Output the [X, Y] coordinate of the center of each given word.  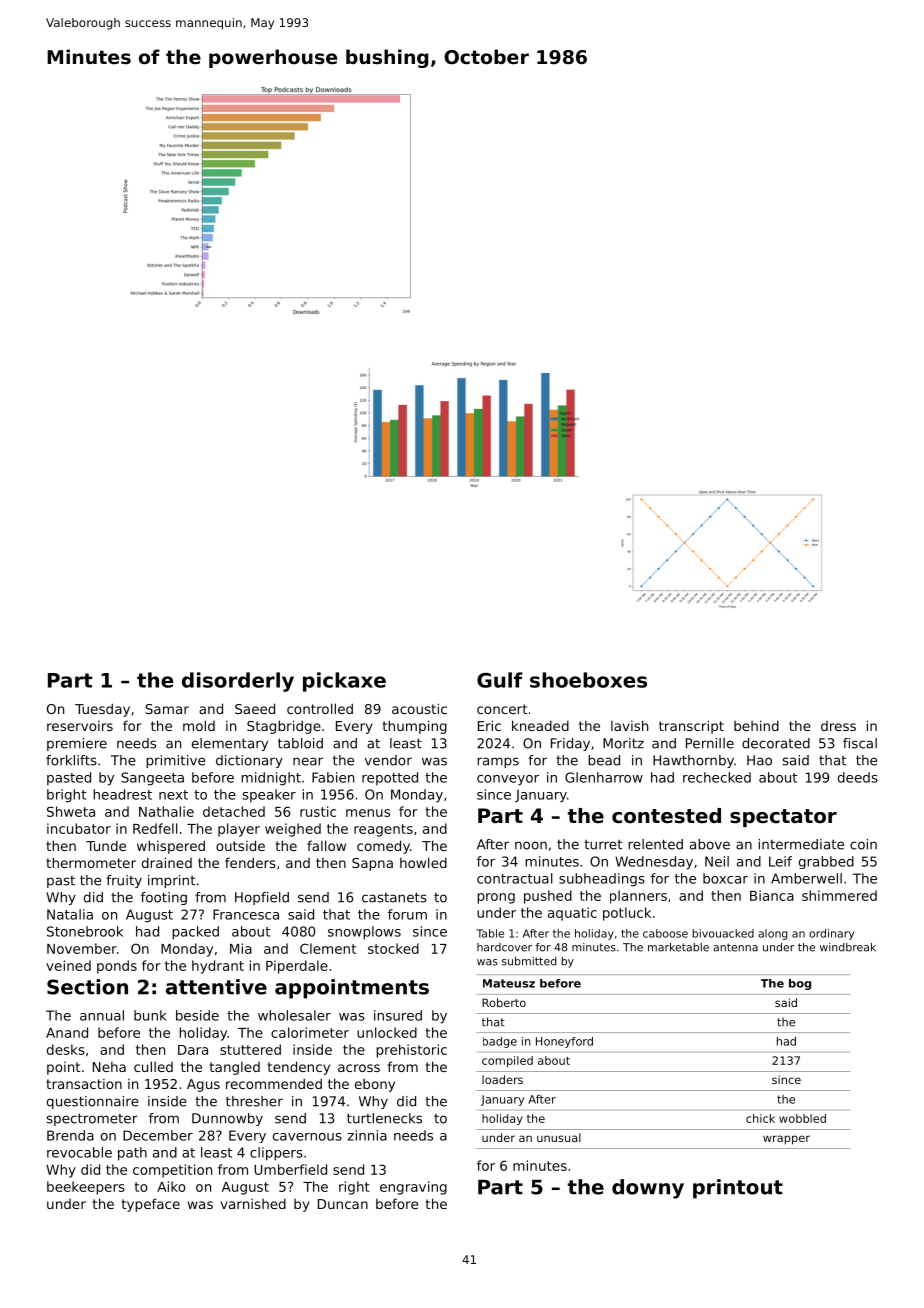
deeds [858, 777]
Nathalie [166, 811]
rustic [318, 811]
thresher [254, 1101]
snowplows [364, 933]
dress [838, 726]
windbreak [848, 947]
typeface [151, 1205]
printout [738, 1189]
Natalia [70, 914]
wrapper [786, 1140]
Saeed [255, 708]
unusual [559, 1137]
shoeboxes [588, 680]
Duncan [343, 1204]
